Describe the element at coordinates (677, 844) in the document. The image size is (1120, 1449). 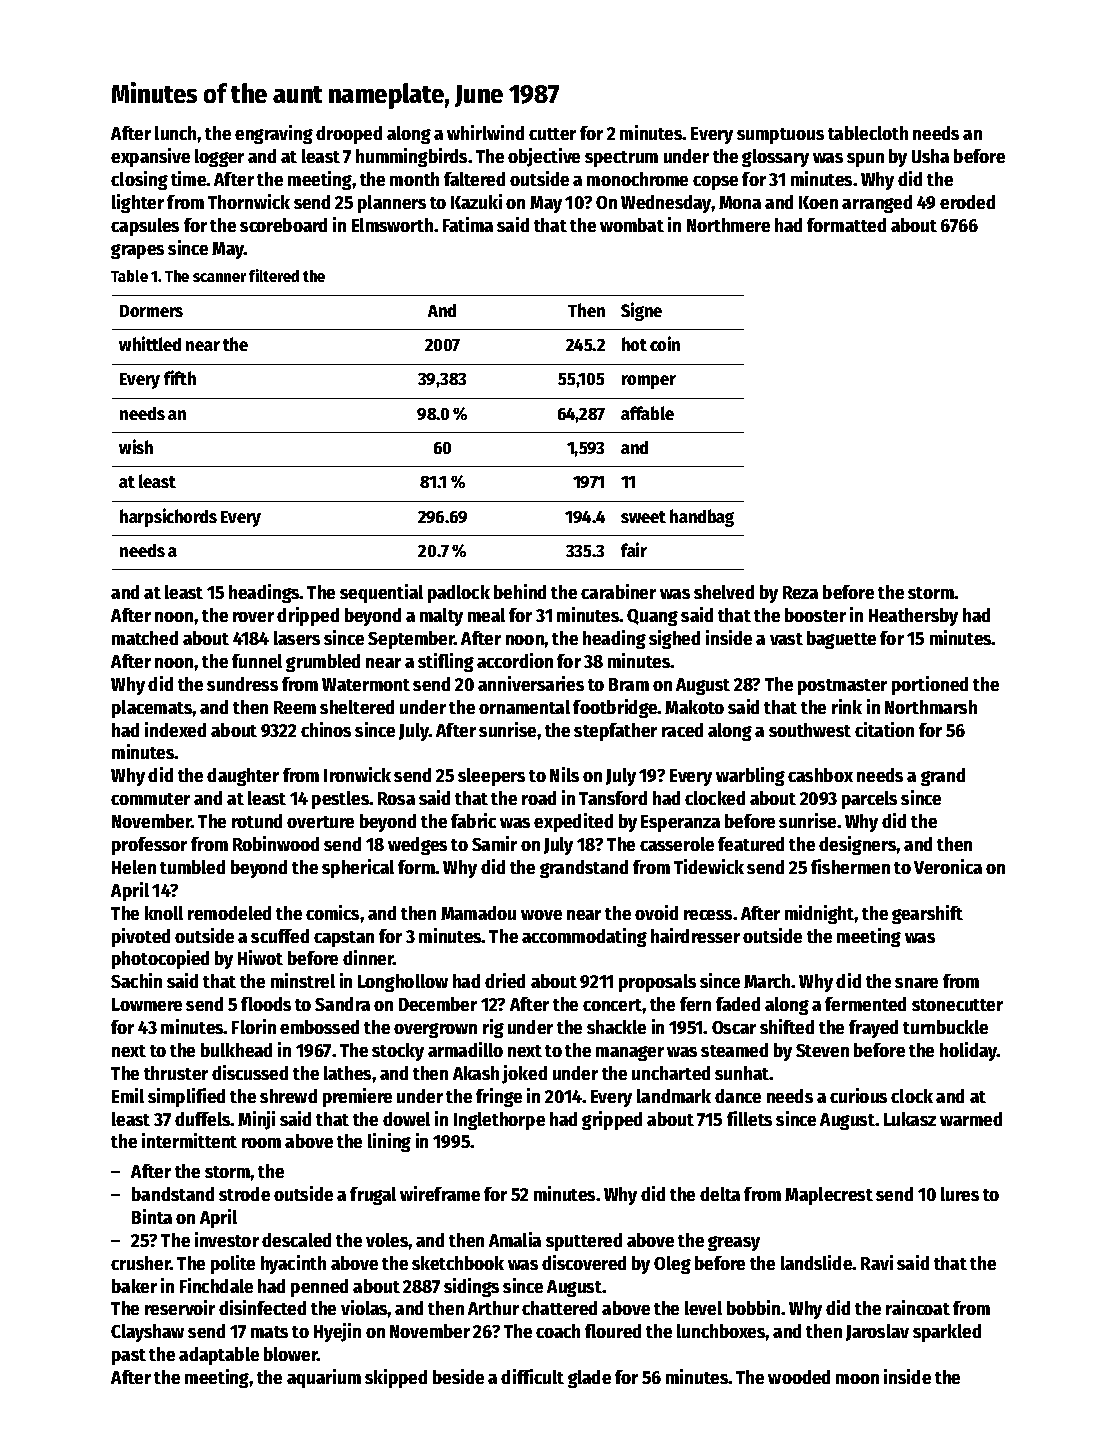
I see `casserole` at that location.
